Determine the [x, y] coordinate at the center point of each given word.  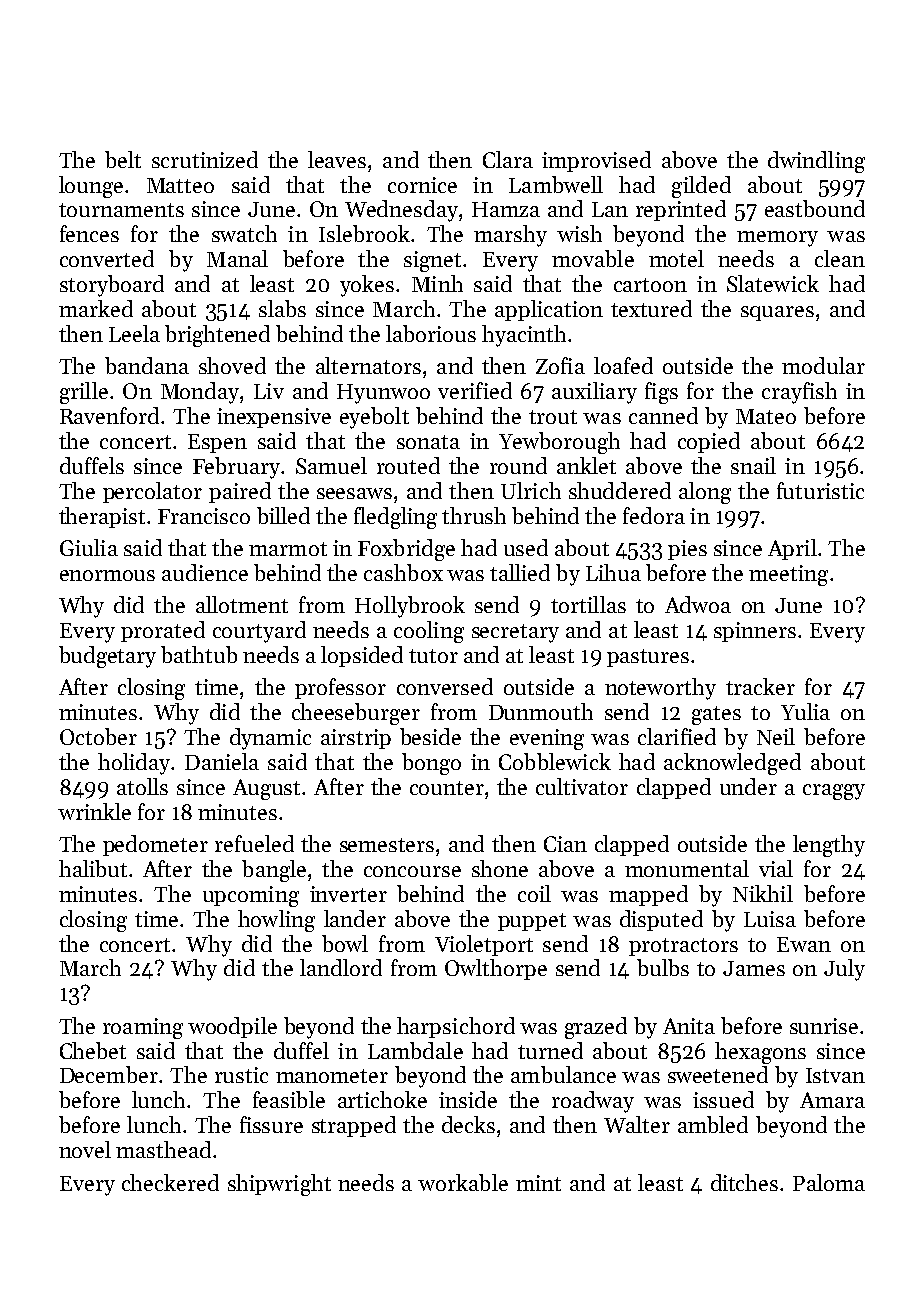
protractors [683, 947]
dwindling [816, 162]
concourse [412, 871]
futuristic [820, 490]
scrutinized [205, 159]
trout [553, 417]
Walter [637, 1124]
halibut [93, 868]
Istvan [835, 1075]
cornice [422, 185]
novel [85, 1149]
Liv [269, 391]
